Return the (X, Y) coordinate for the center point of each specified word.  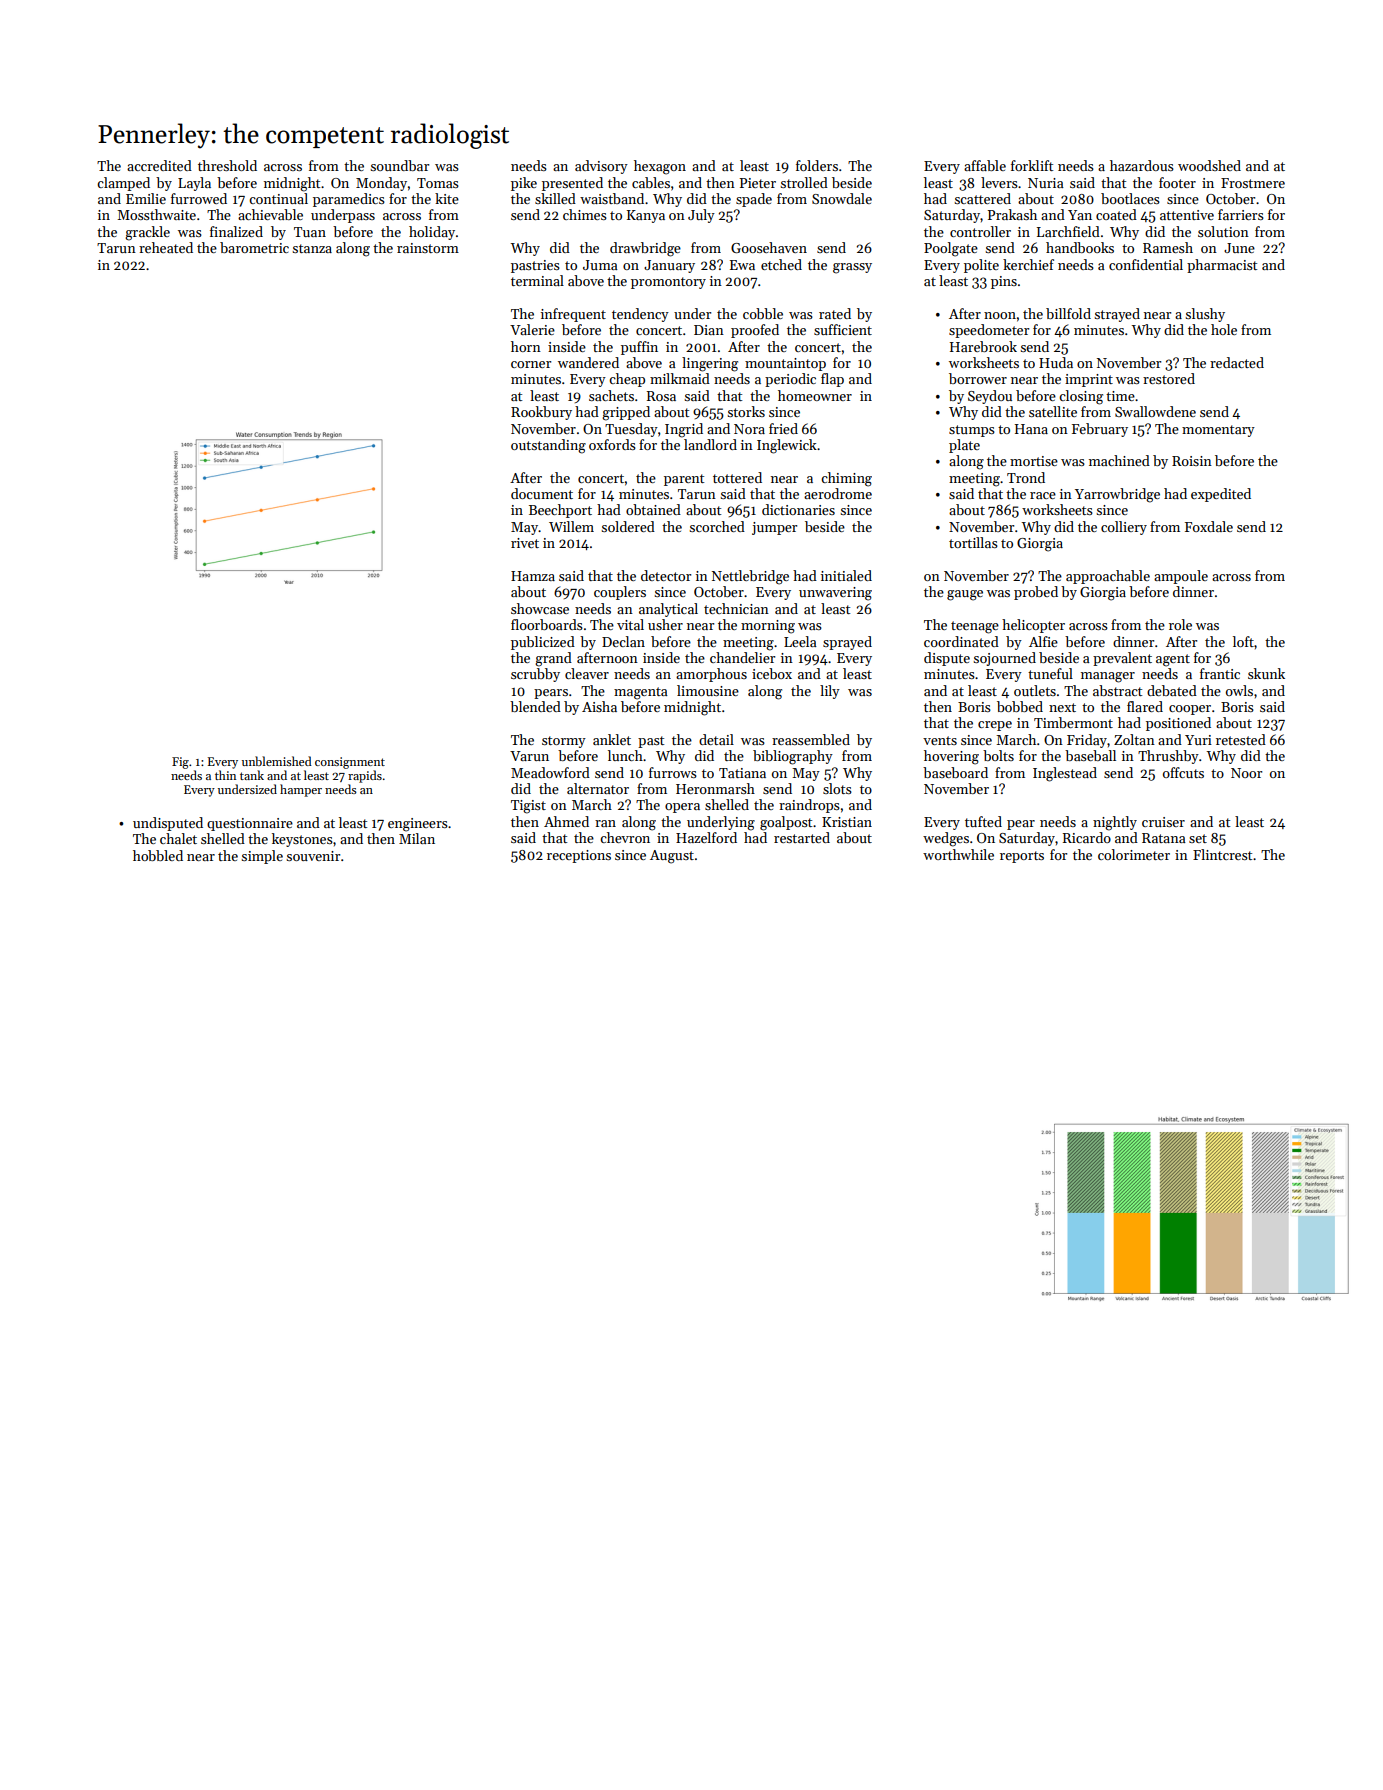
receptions (579, 856)
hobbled (158, 855)
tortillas (973, 542)
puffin (639, 348)
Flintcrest (1222, 854)
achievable (270, 214)
